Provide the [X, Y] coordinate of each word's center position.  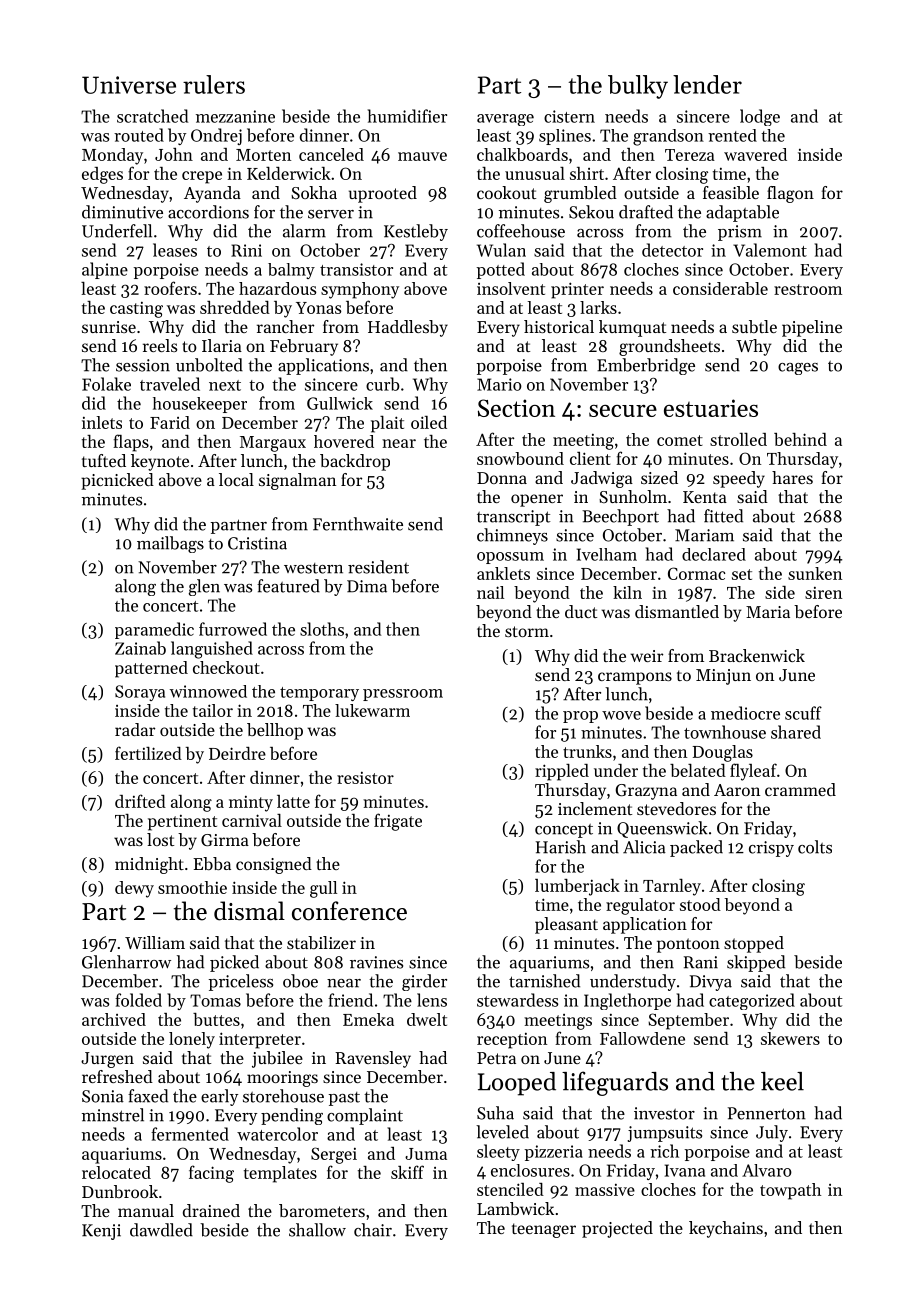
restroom [808, 289]
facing [211, 1174]
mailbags [170, 544]
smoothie [192, 887]
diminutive [122, 212]
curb [383, 384]
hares [792, 477]
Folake [106, 384]
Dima [367, 586]
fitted [723, 516]
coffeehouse [521, 231]
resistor [365, 778]
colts [815, 847]
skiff [407, 1172]
